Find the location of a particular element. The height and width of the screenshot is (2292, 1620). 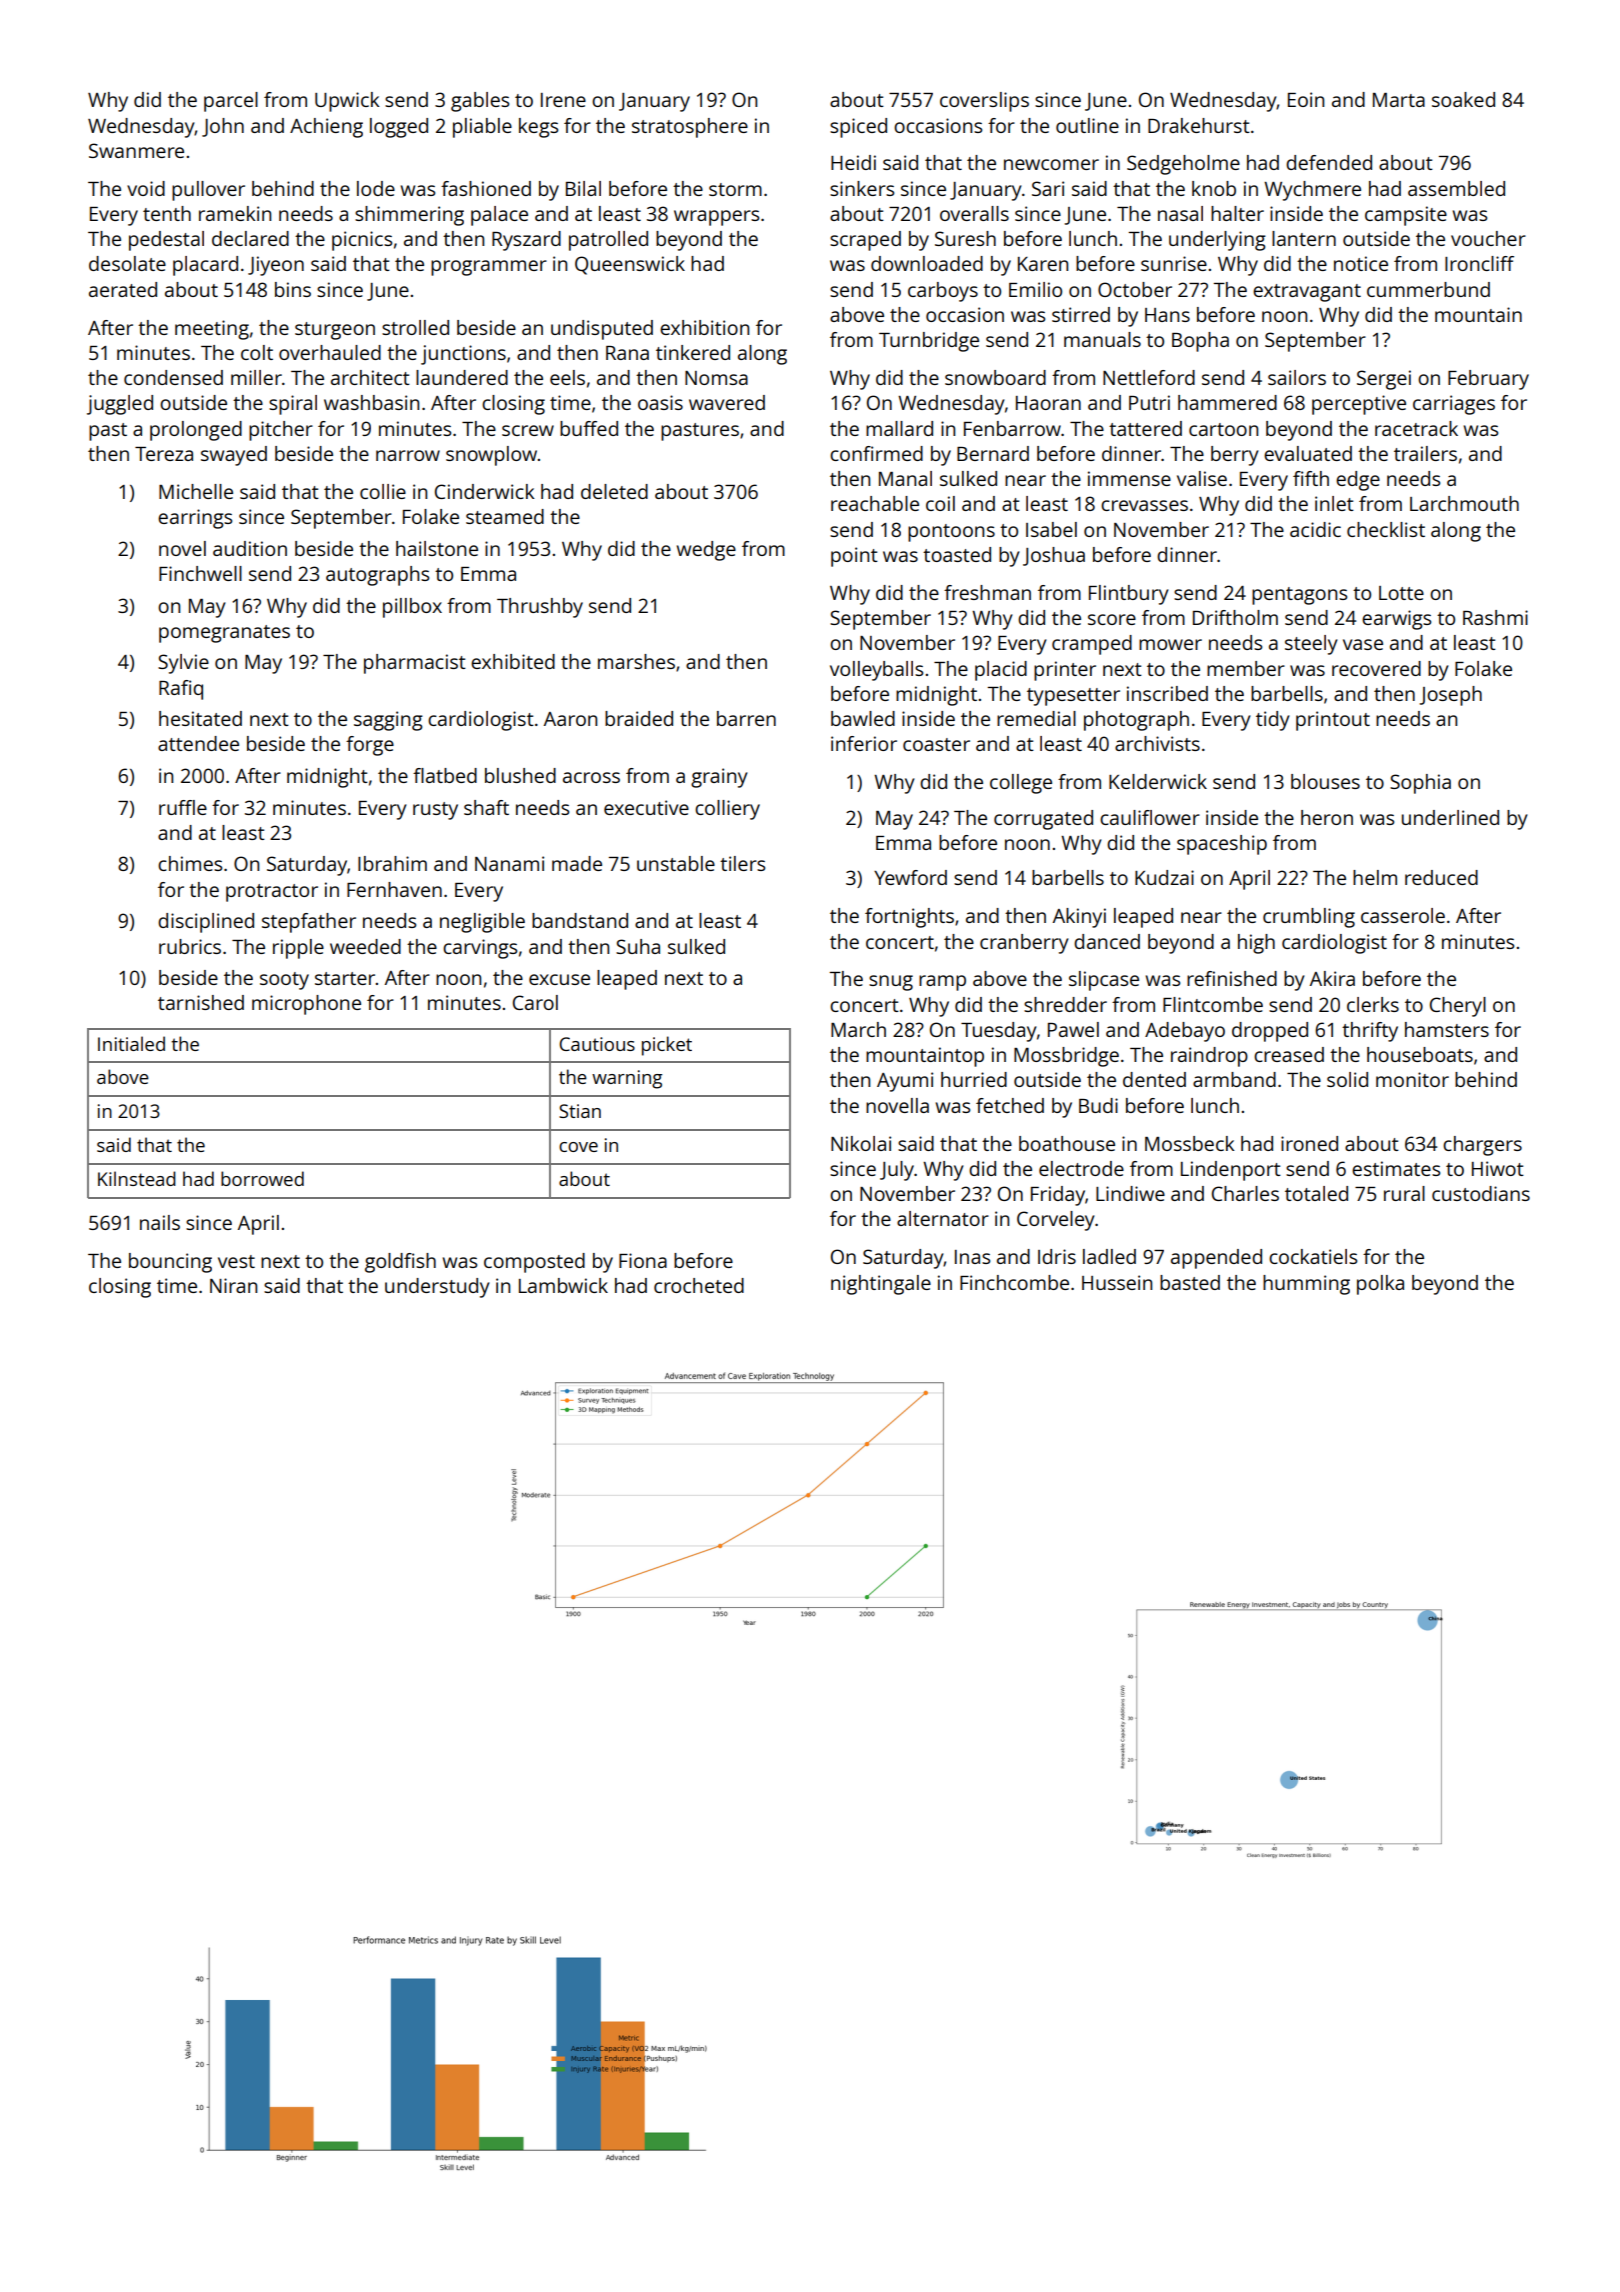

Upwick is located at coordinates (347, 102).
